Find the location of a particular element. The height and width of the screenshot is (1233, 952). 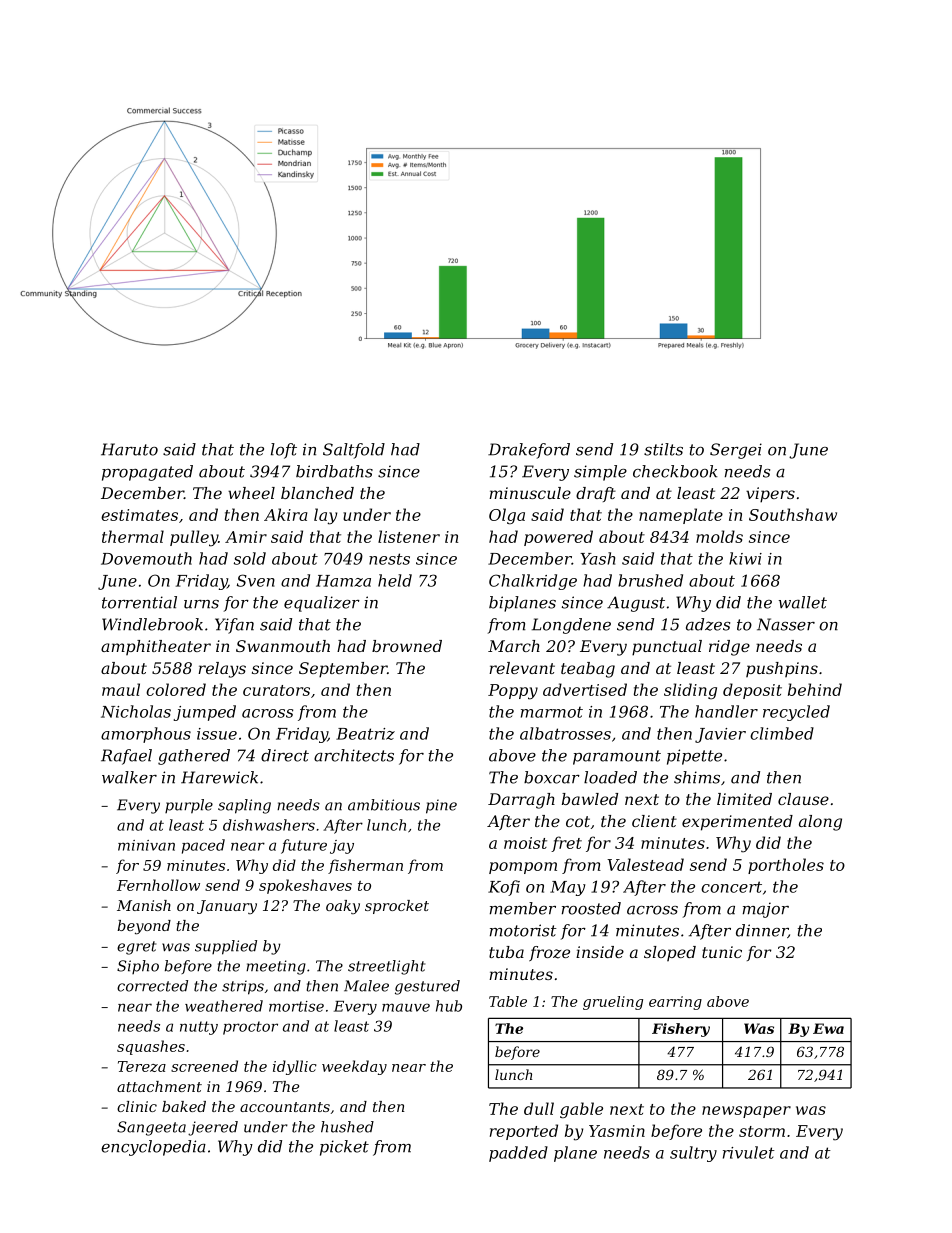

hub is located at coordinates (449, 1006).
